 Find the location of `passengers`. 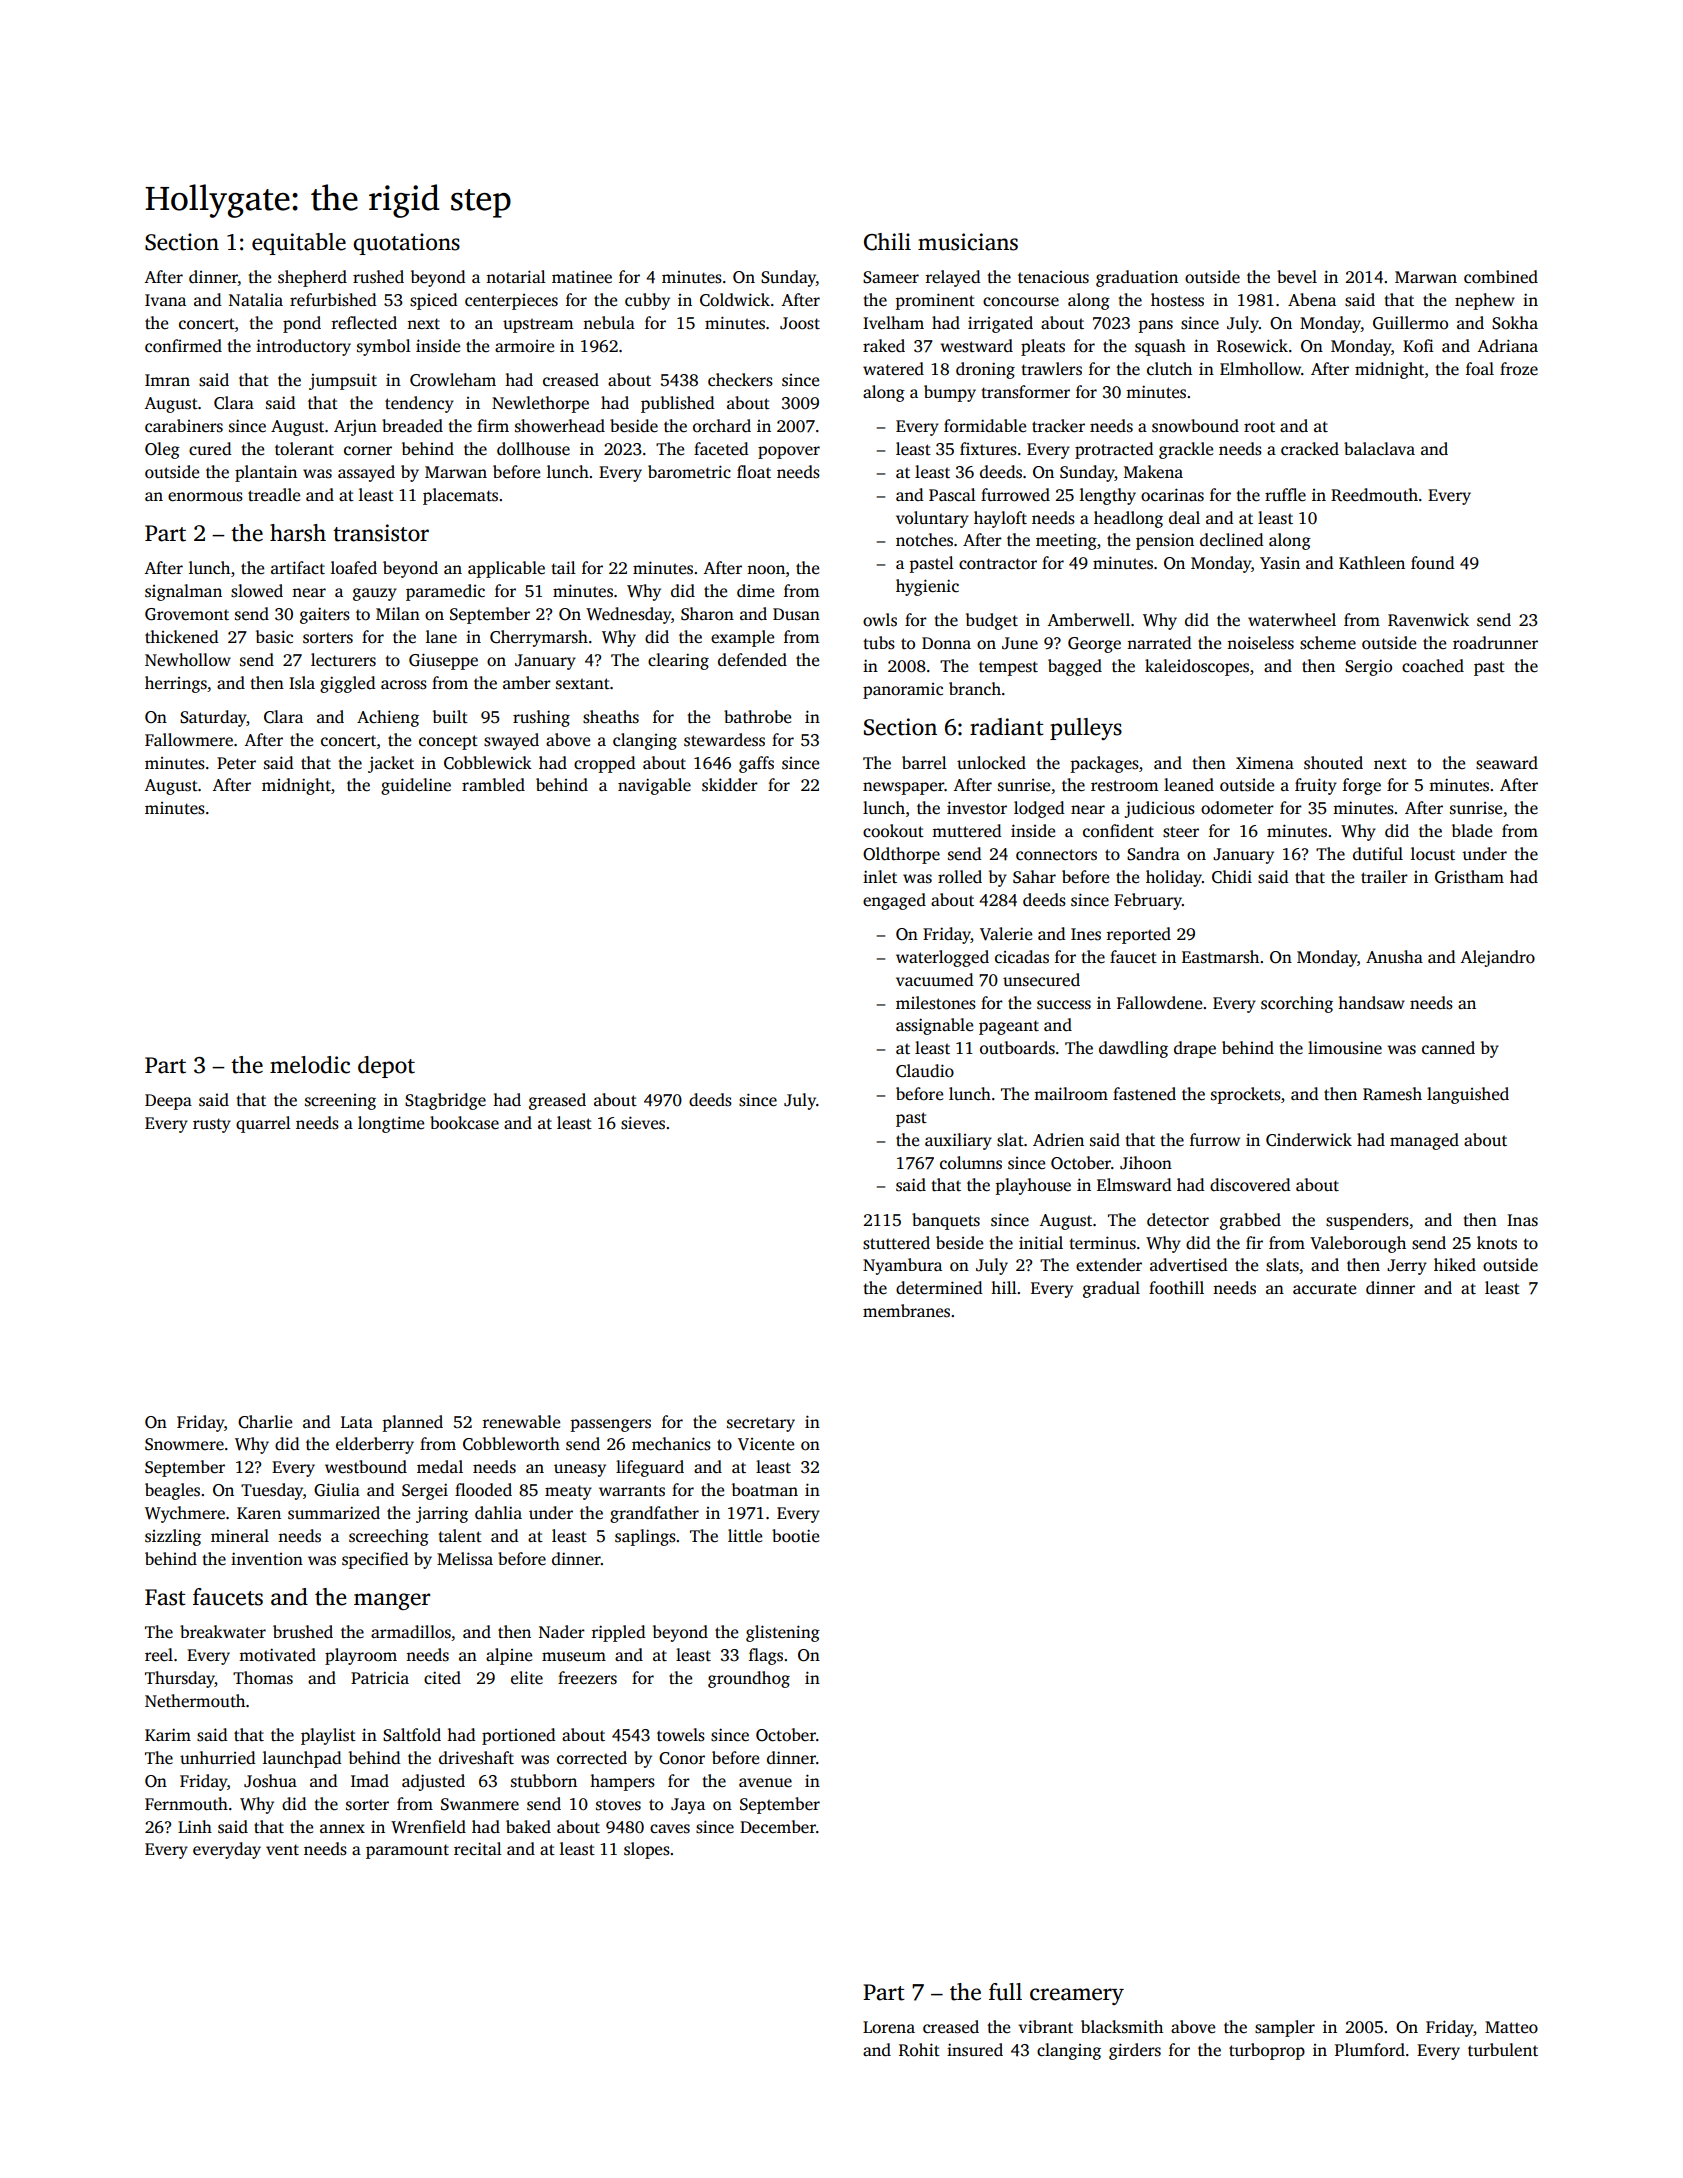

passengers is located at coordinates (611, 1425).
